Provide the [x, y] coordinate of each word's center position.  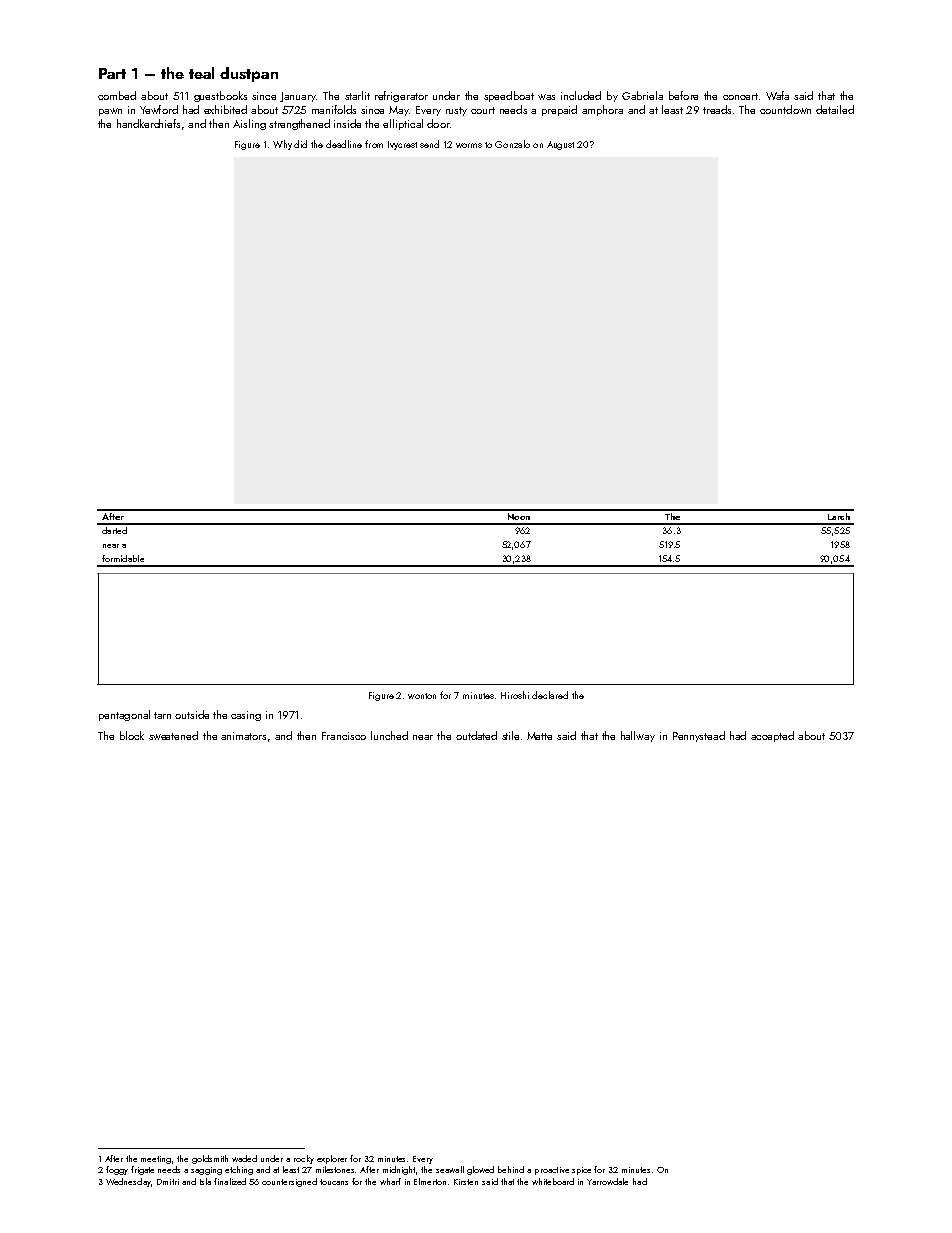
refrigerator [401, 96]
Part [112, 73]
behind [511, 1169]
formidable [123, 558]
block [132, 735]
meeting [156, 1160]
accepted [772, 736]
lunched [389, 735]
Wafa [777, 95]
